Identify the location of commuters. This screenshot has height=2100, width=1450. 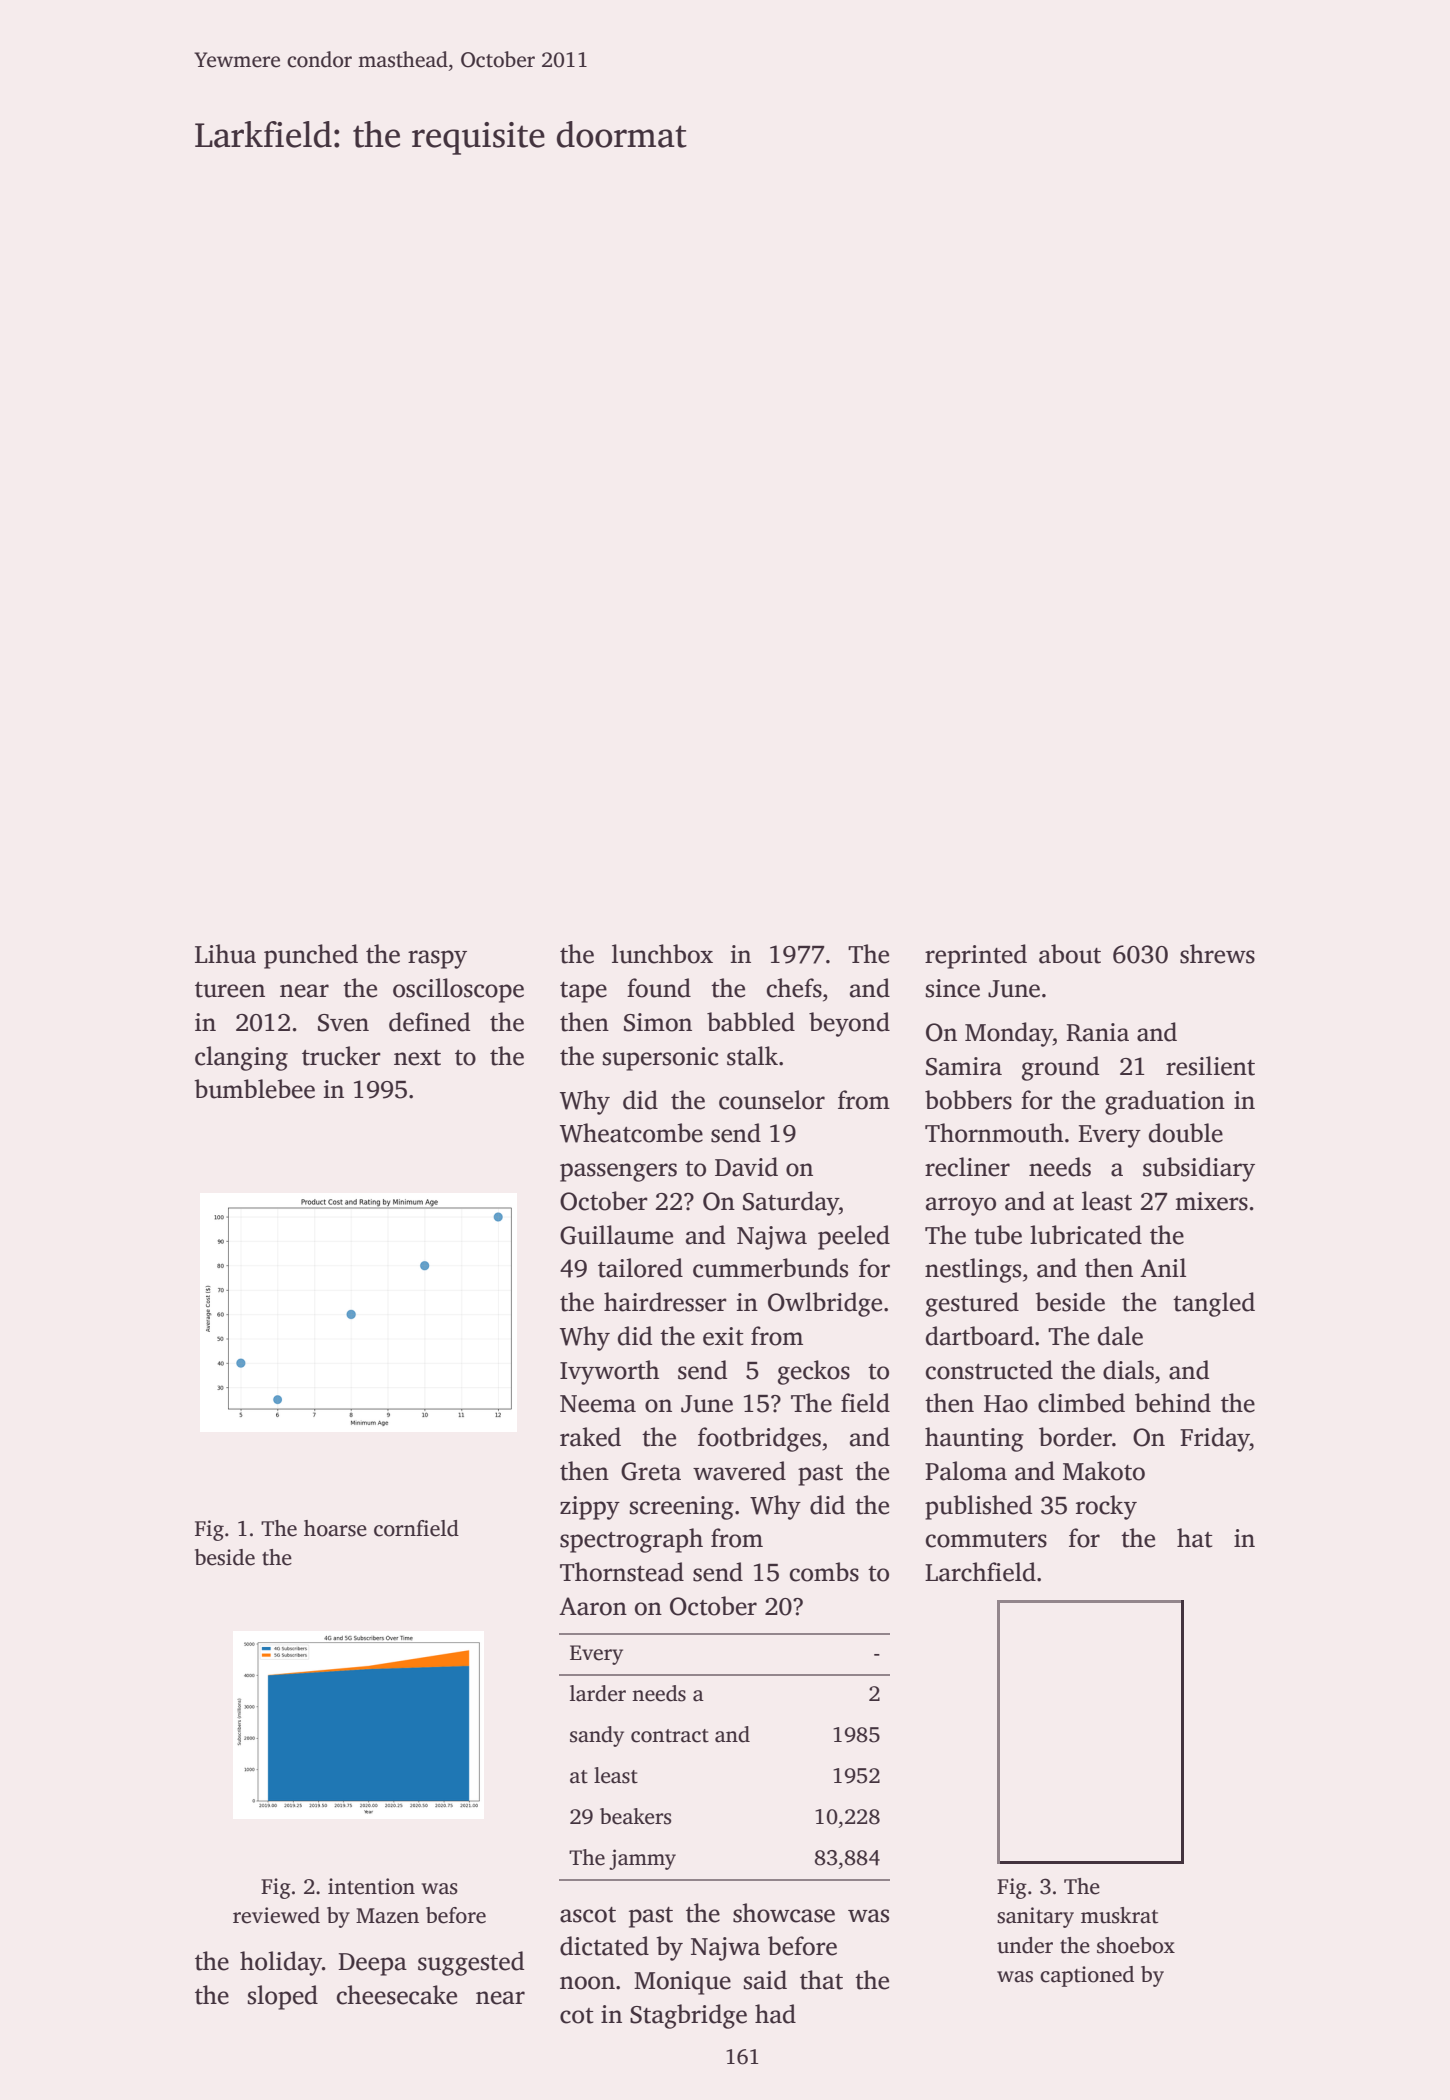
(986, 1540).
